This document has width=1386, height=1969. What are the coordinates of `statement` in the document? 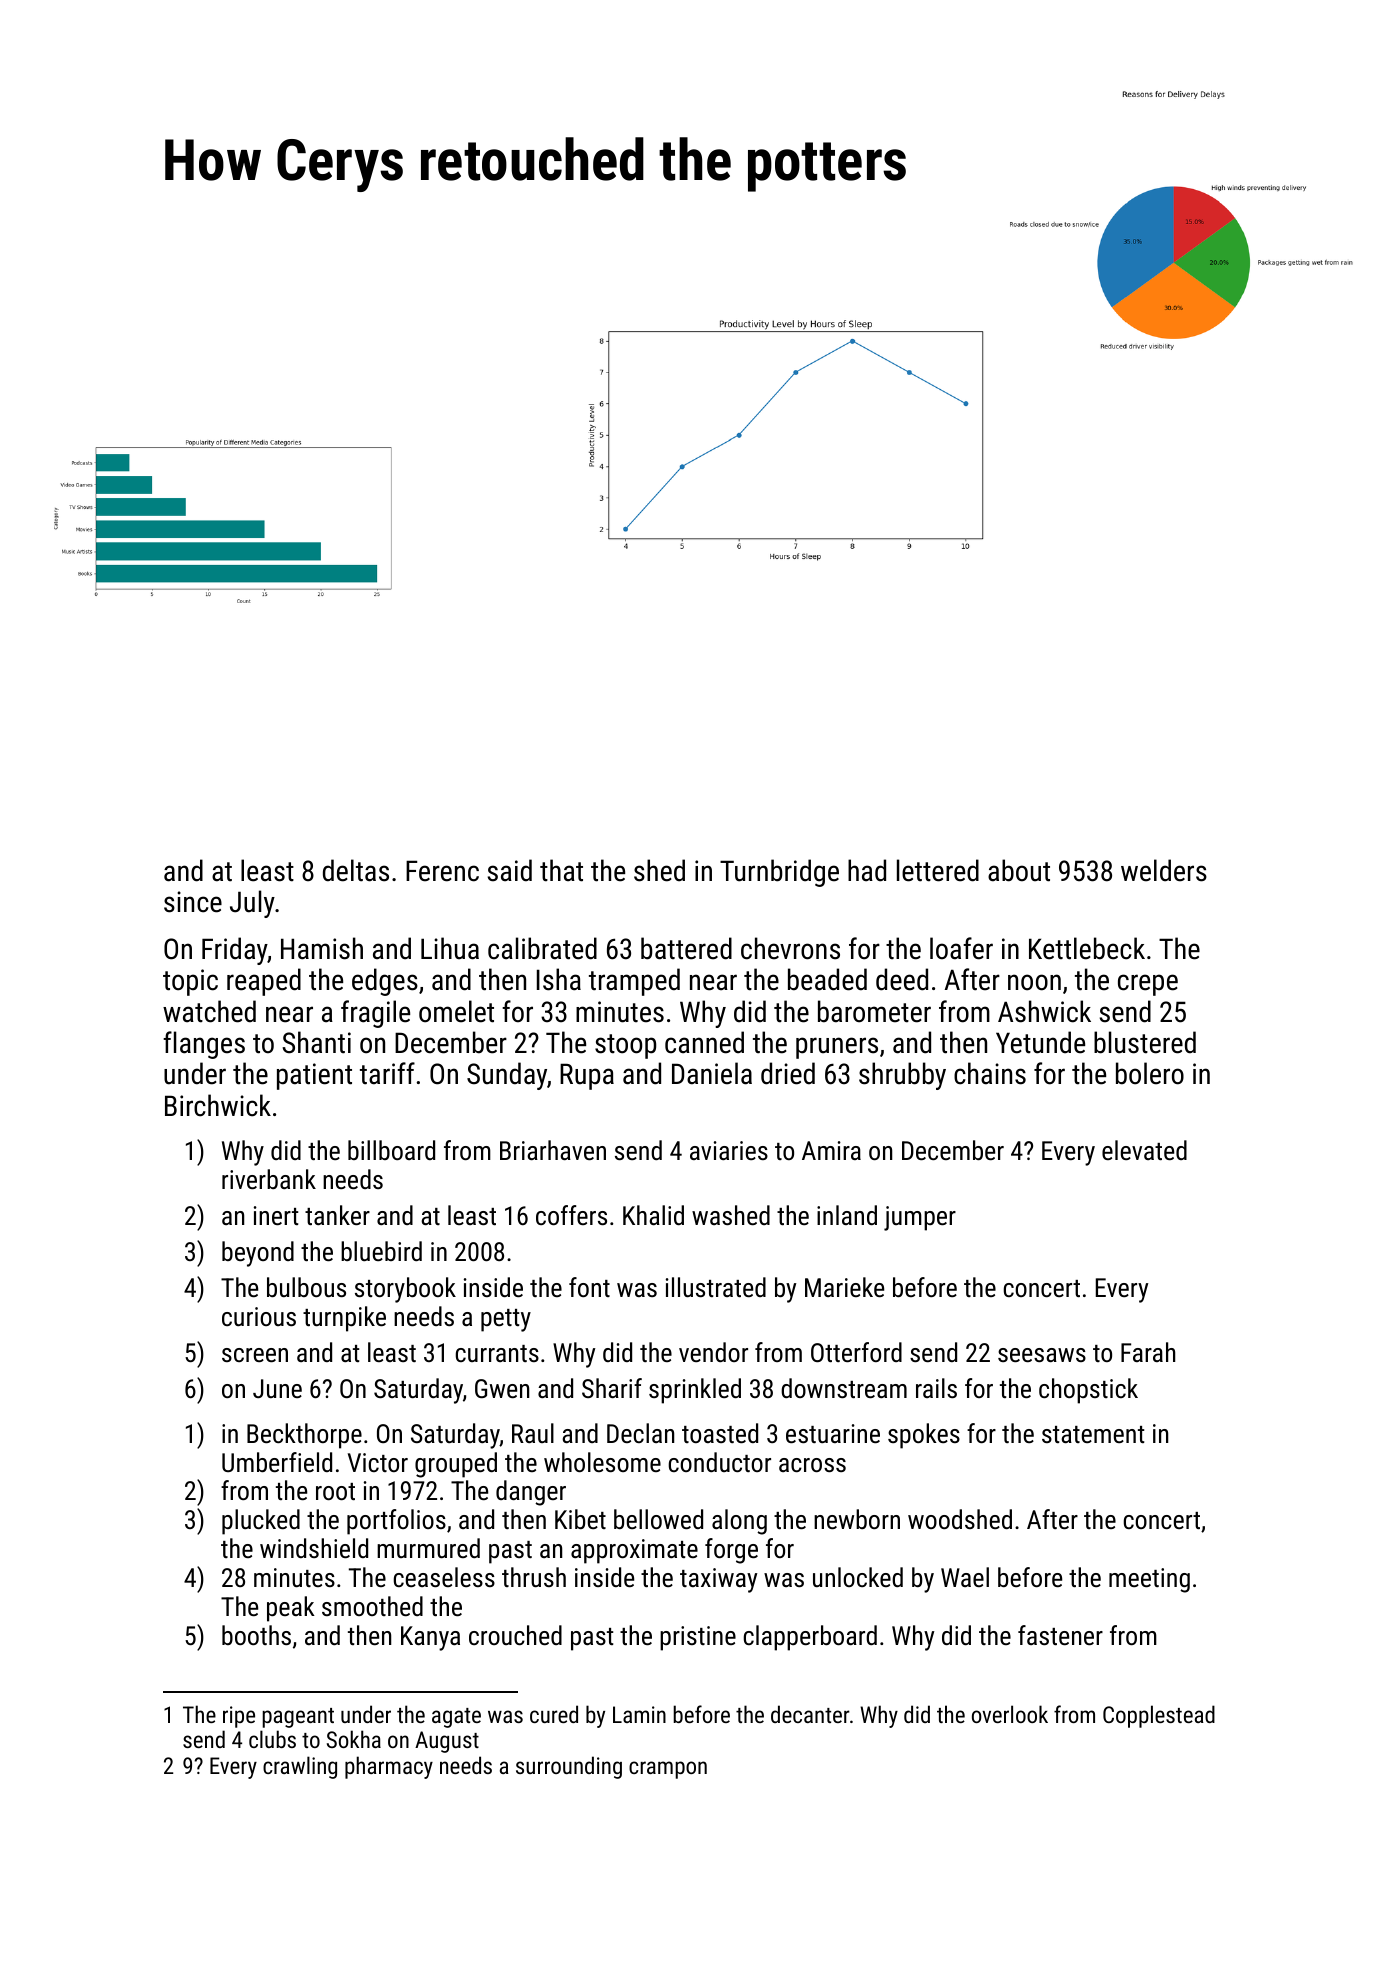 It's located at (1093, 1434).
